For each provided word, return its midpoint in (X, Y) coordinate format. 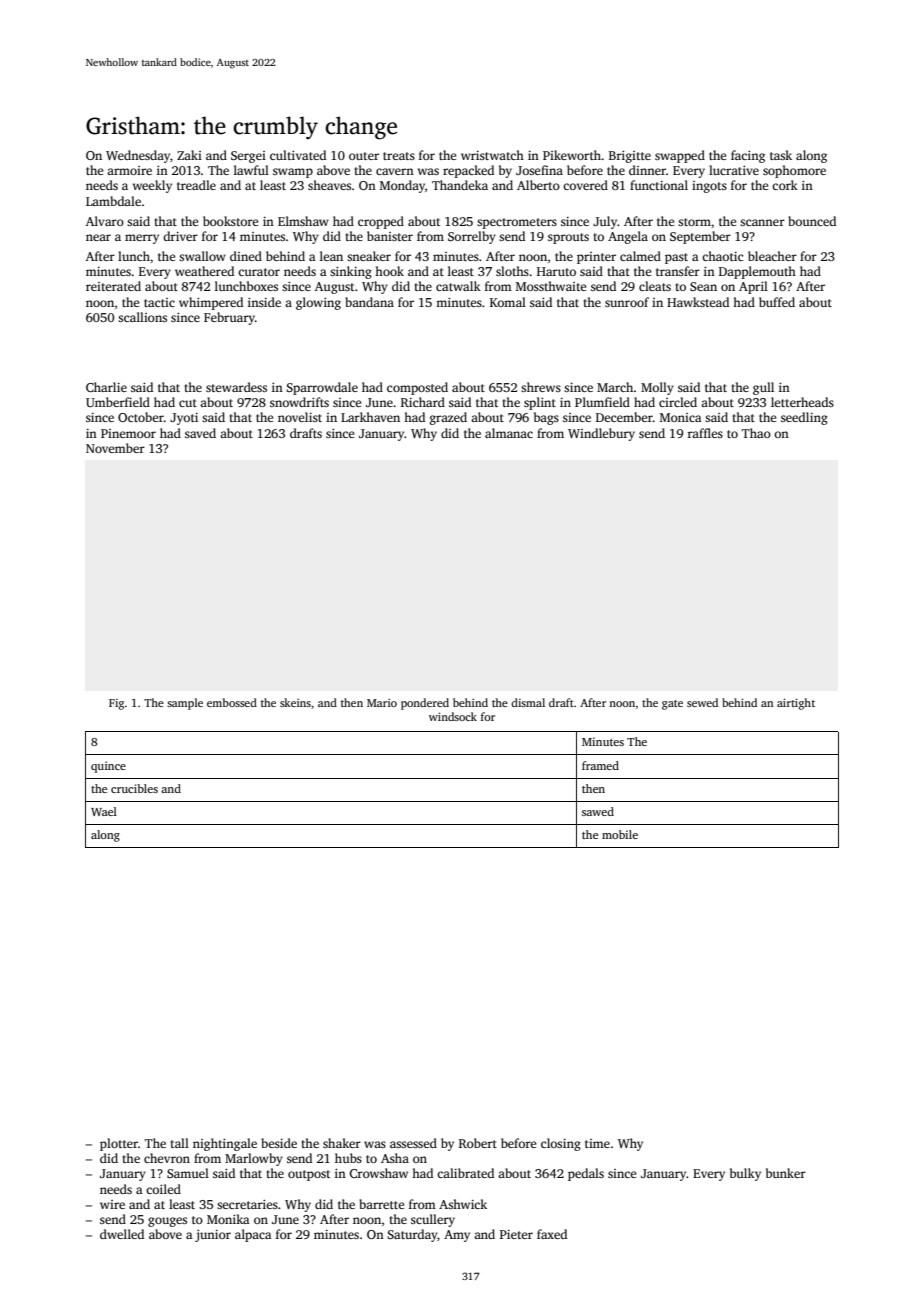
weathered (204, 271)
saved (200, 433)
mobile (620, 834)
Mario (382, 703)
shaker (342, 1143)
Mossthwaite (551, 286)
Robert (478, 1143)
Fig (116, 704)
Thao (756, 433)
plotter (119, 1144)
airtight (796, 704)
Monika (228, 1219)
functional (659, 185)
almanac (509, 433)
